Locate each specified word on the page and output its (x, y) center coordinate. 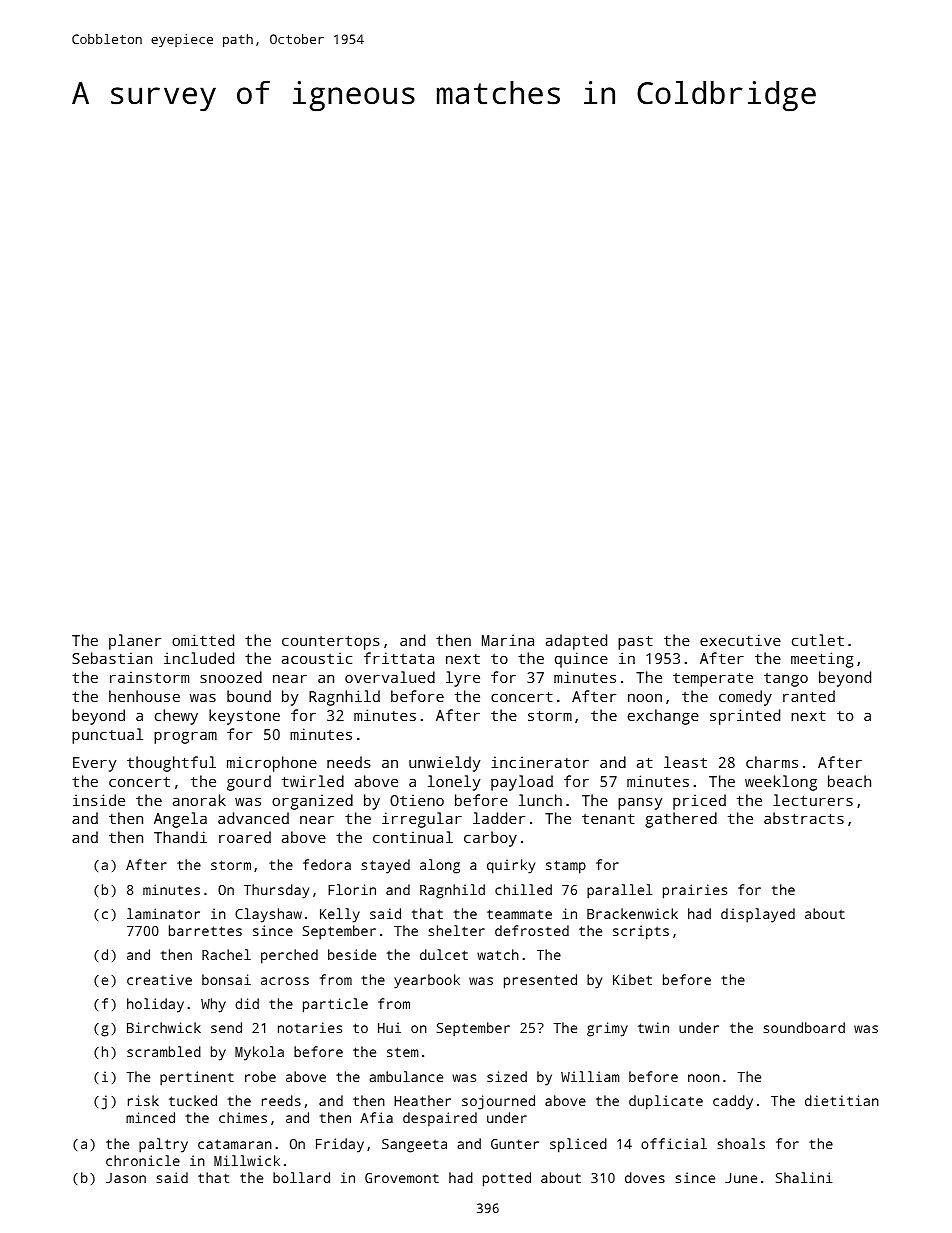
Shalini (804, 1177)
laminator (163, 913)
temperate (713, 680)
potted (507, 1179)
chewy (176, 717)
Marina (508, 640)
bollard (301, 1177)
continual (413, 837)
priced (699, 802)
